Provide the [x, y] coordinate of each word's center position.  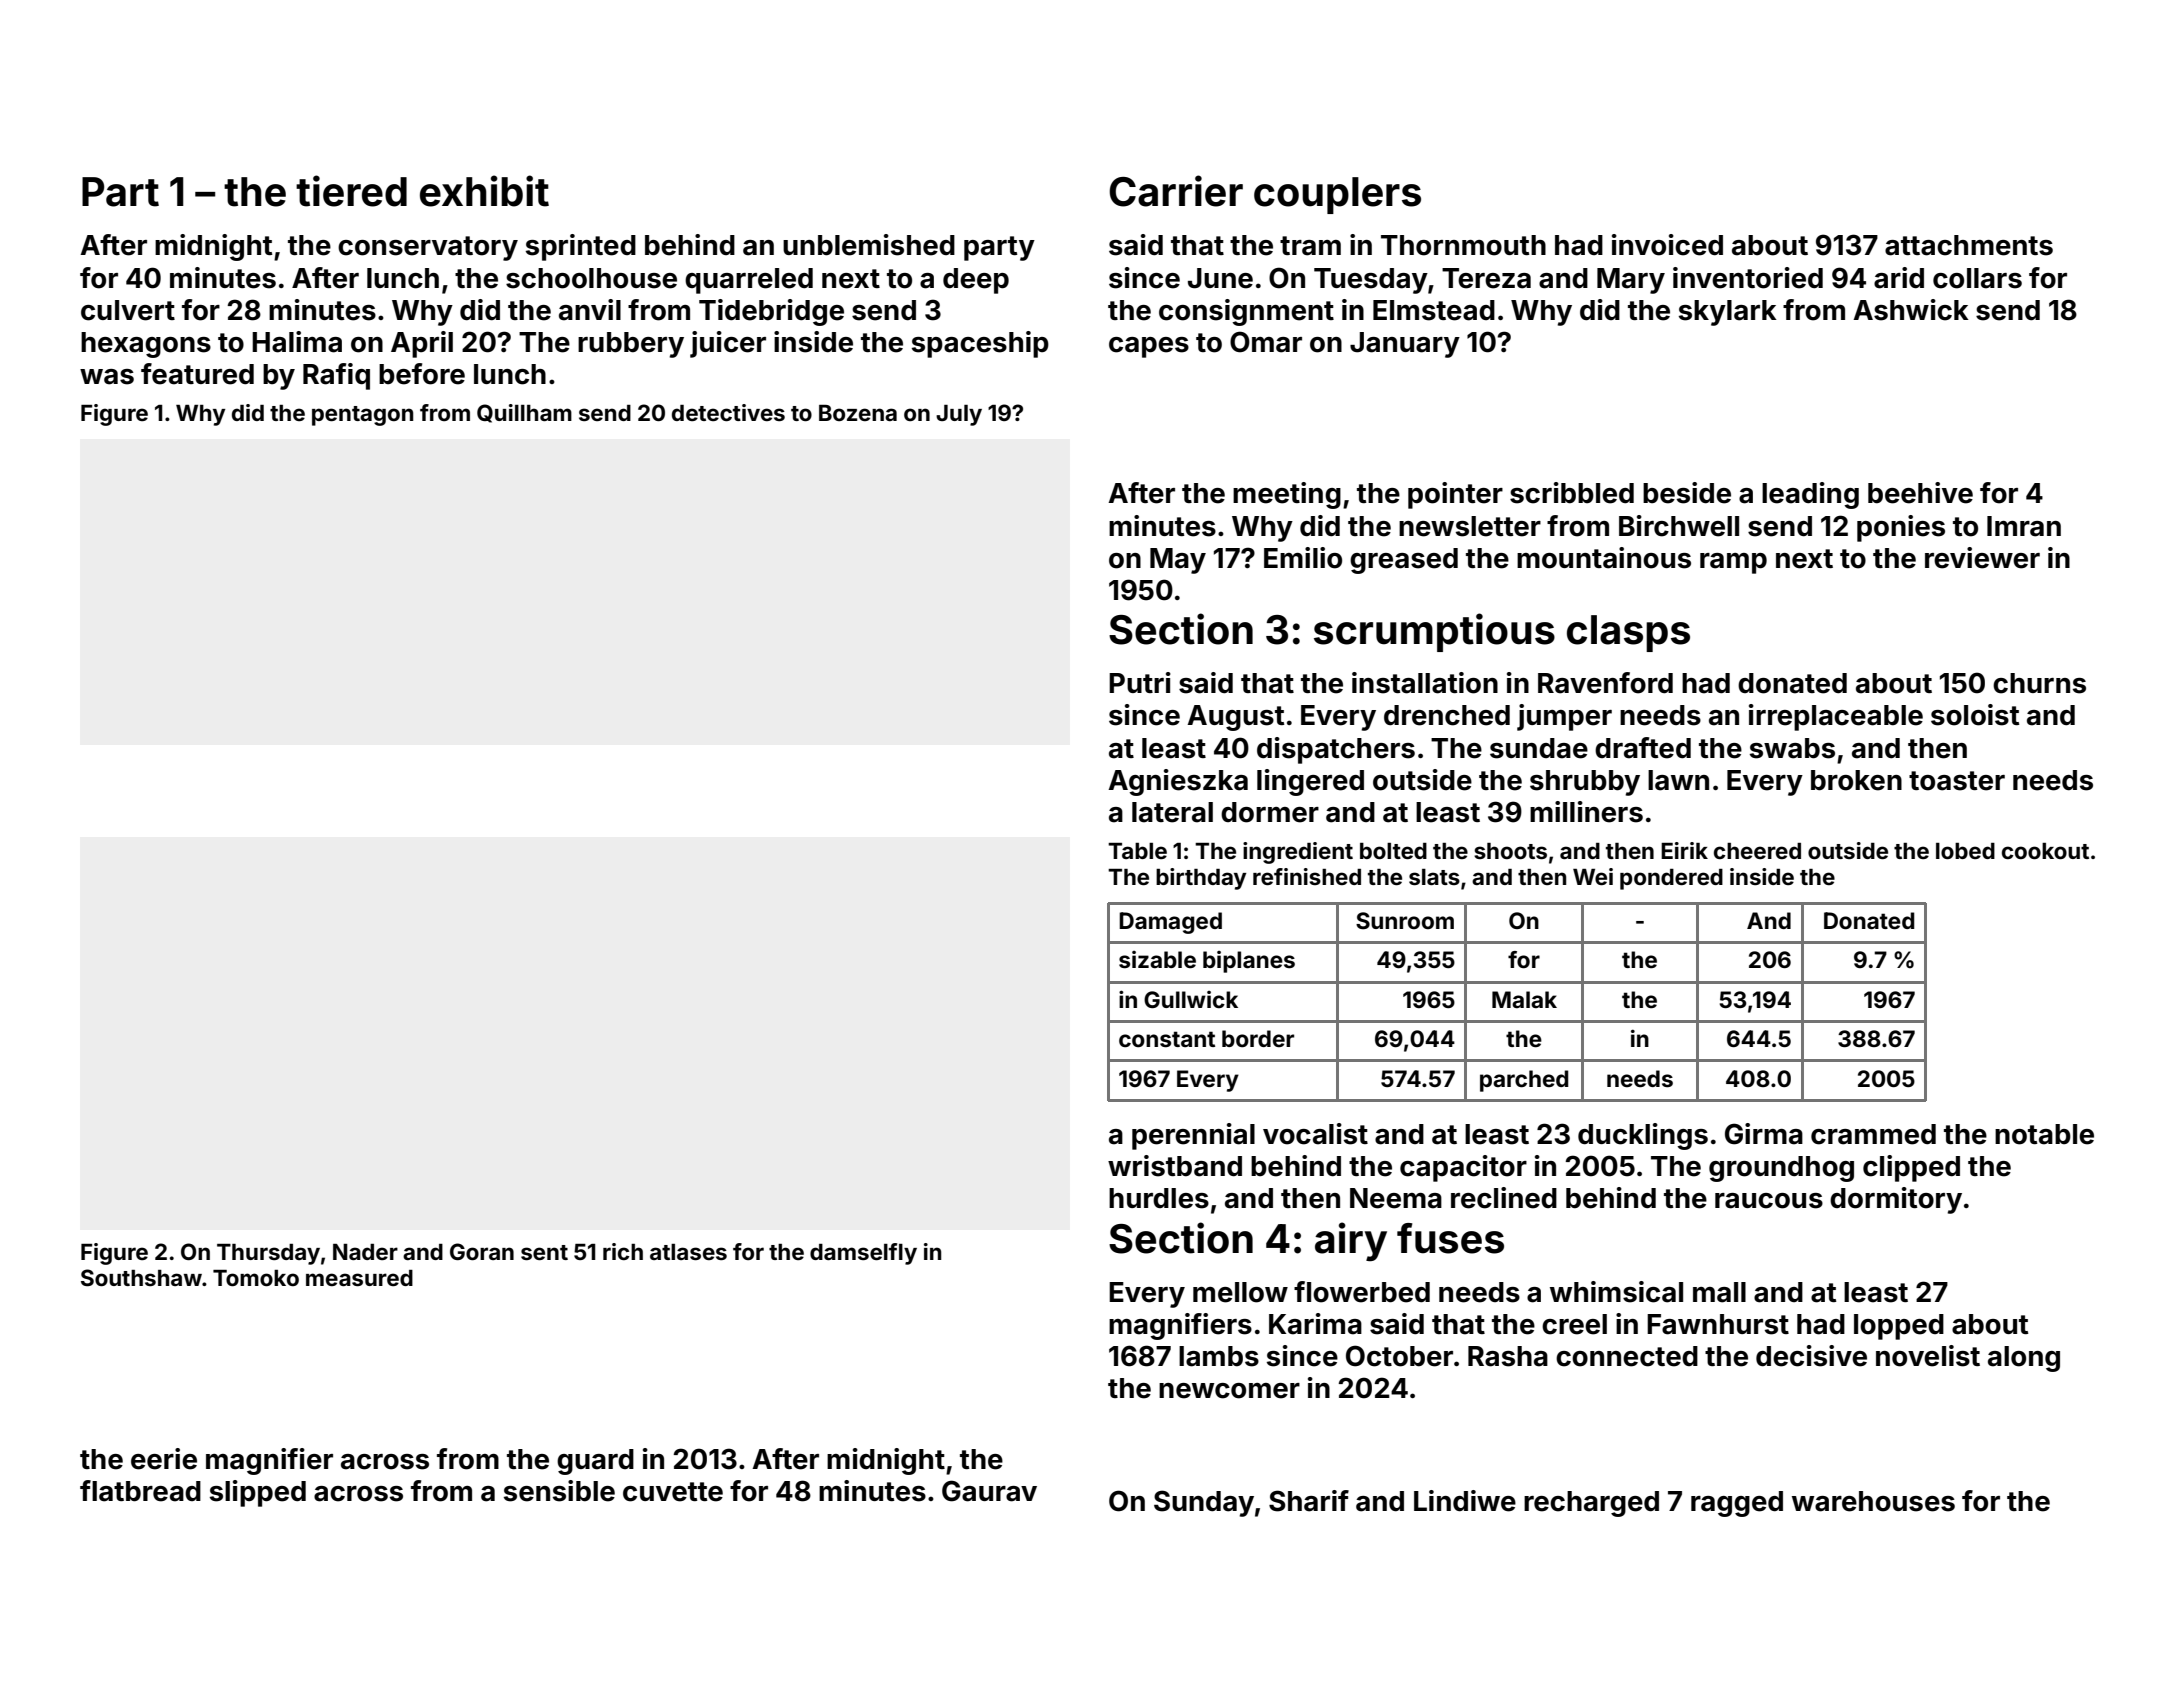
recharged [1591, 1504]
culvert [128, 310]
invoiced [1667, 245]
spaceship [980, 344]
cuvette [673, 1492]
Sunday [1204, 1503]
